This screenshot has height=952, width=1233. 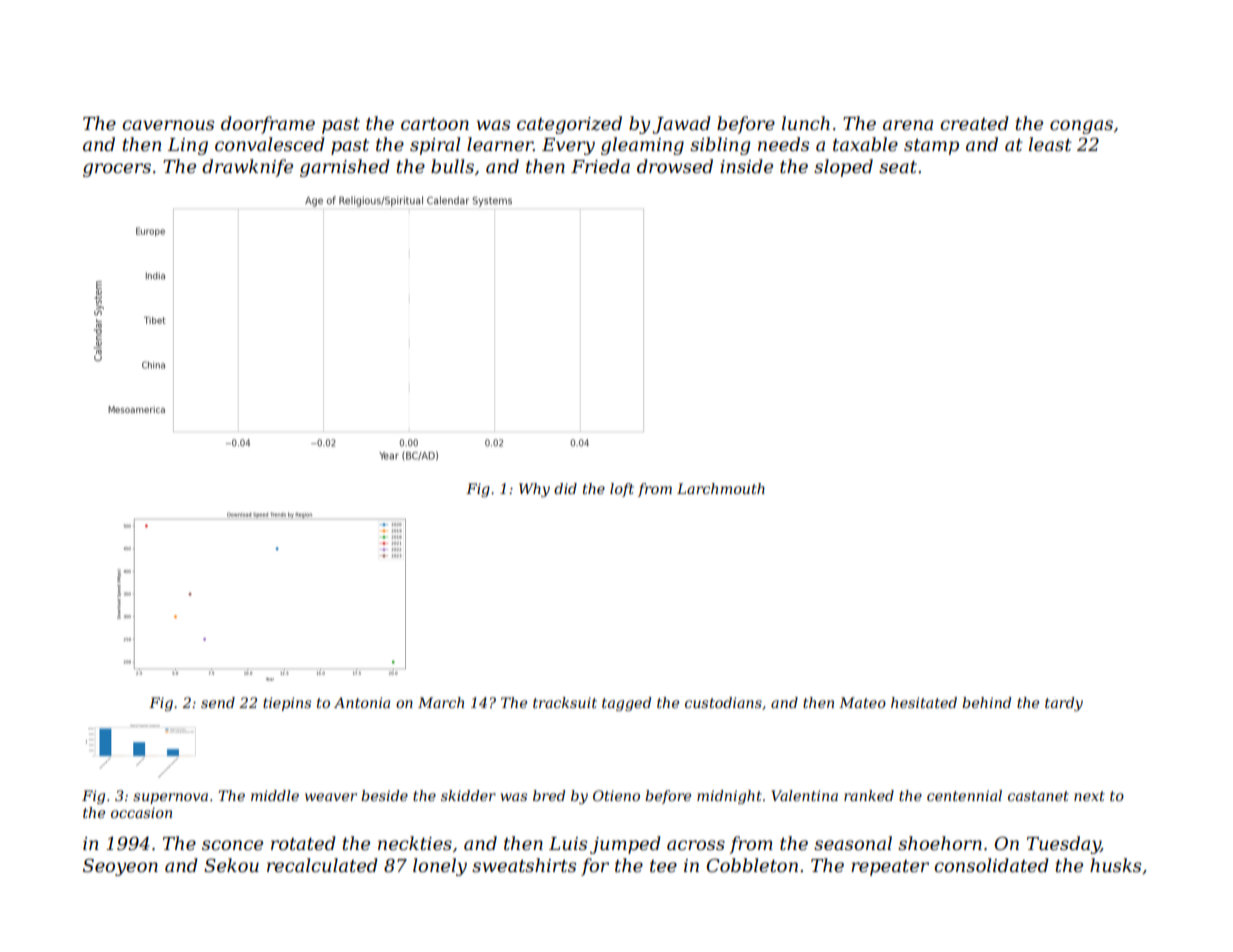 I want to click on Frieda, so click(x=600, y=166).
